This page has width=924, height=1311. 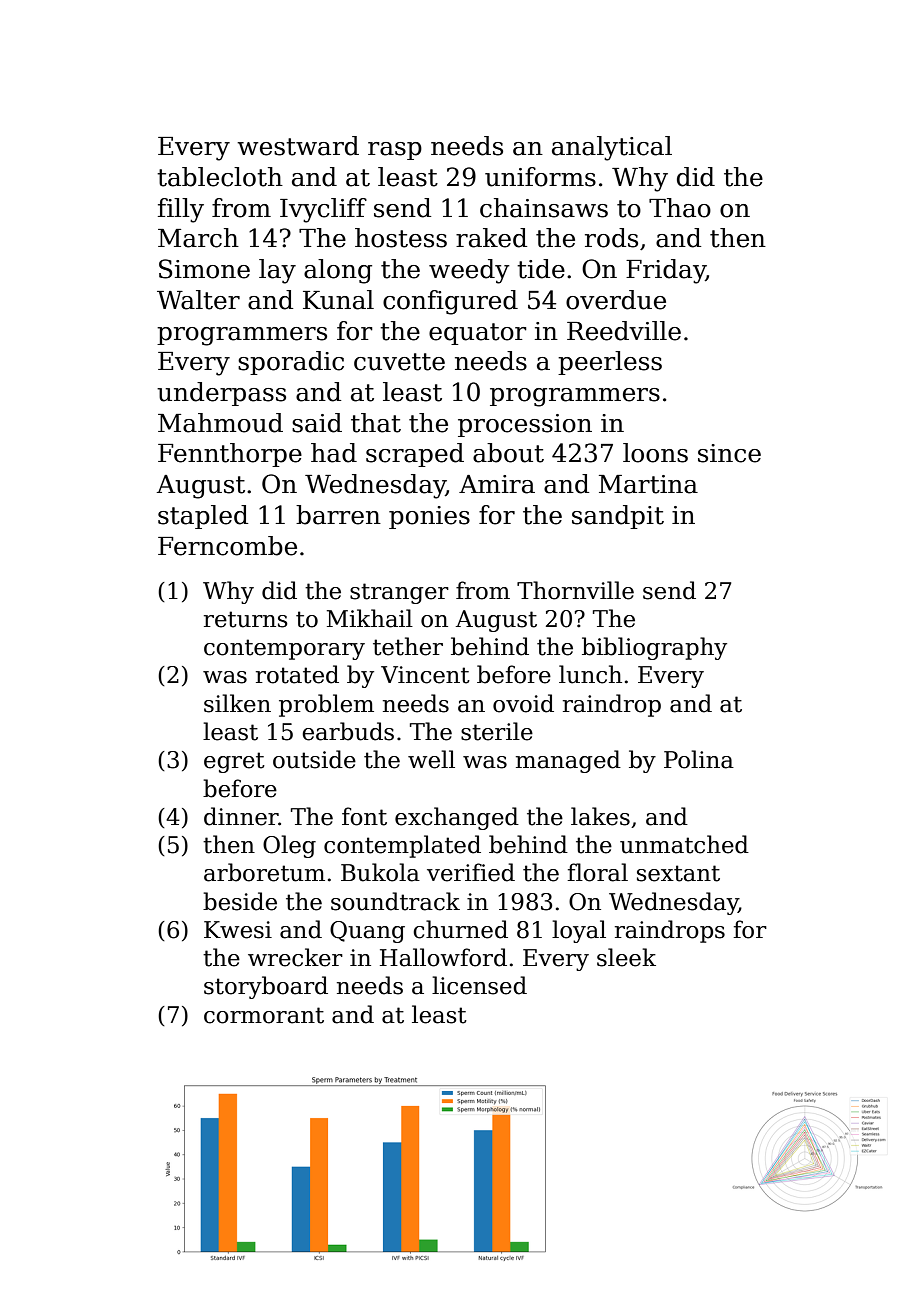 I want to click on Thao, so click(x=680, y=208).
